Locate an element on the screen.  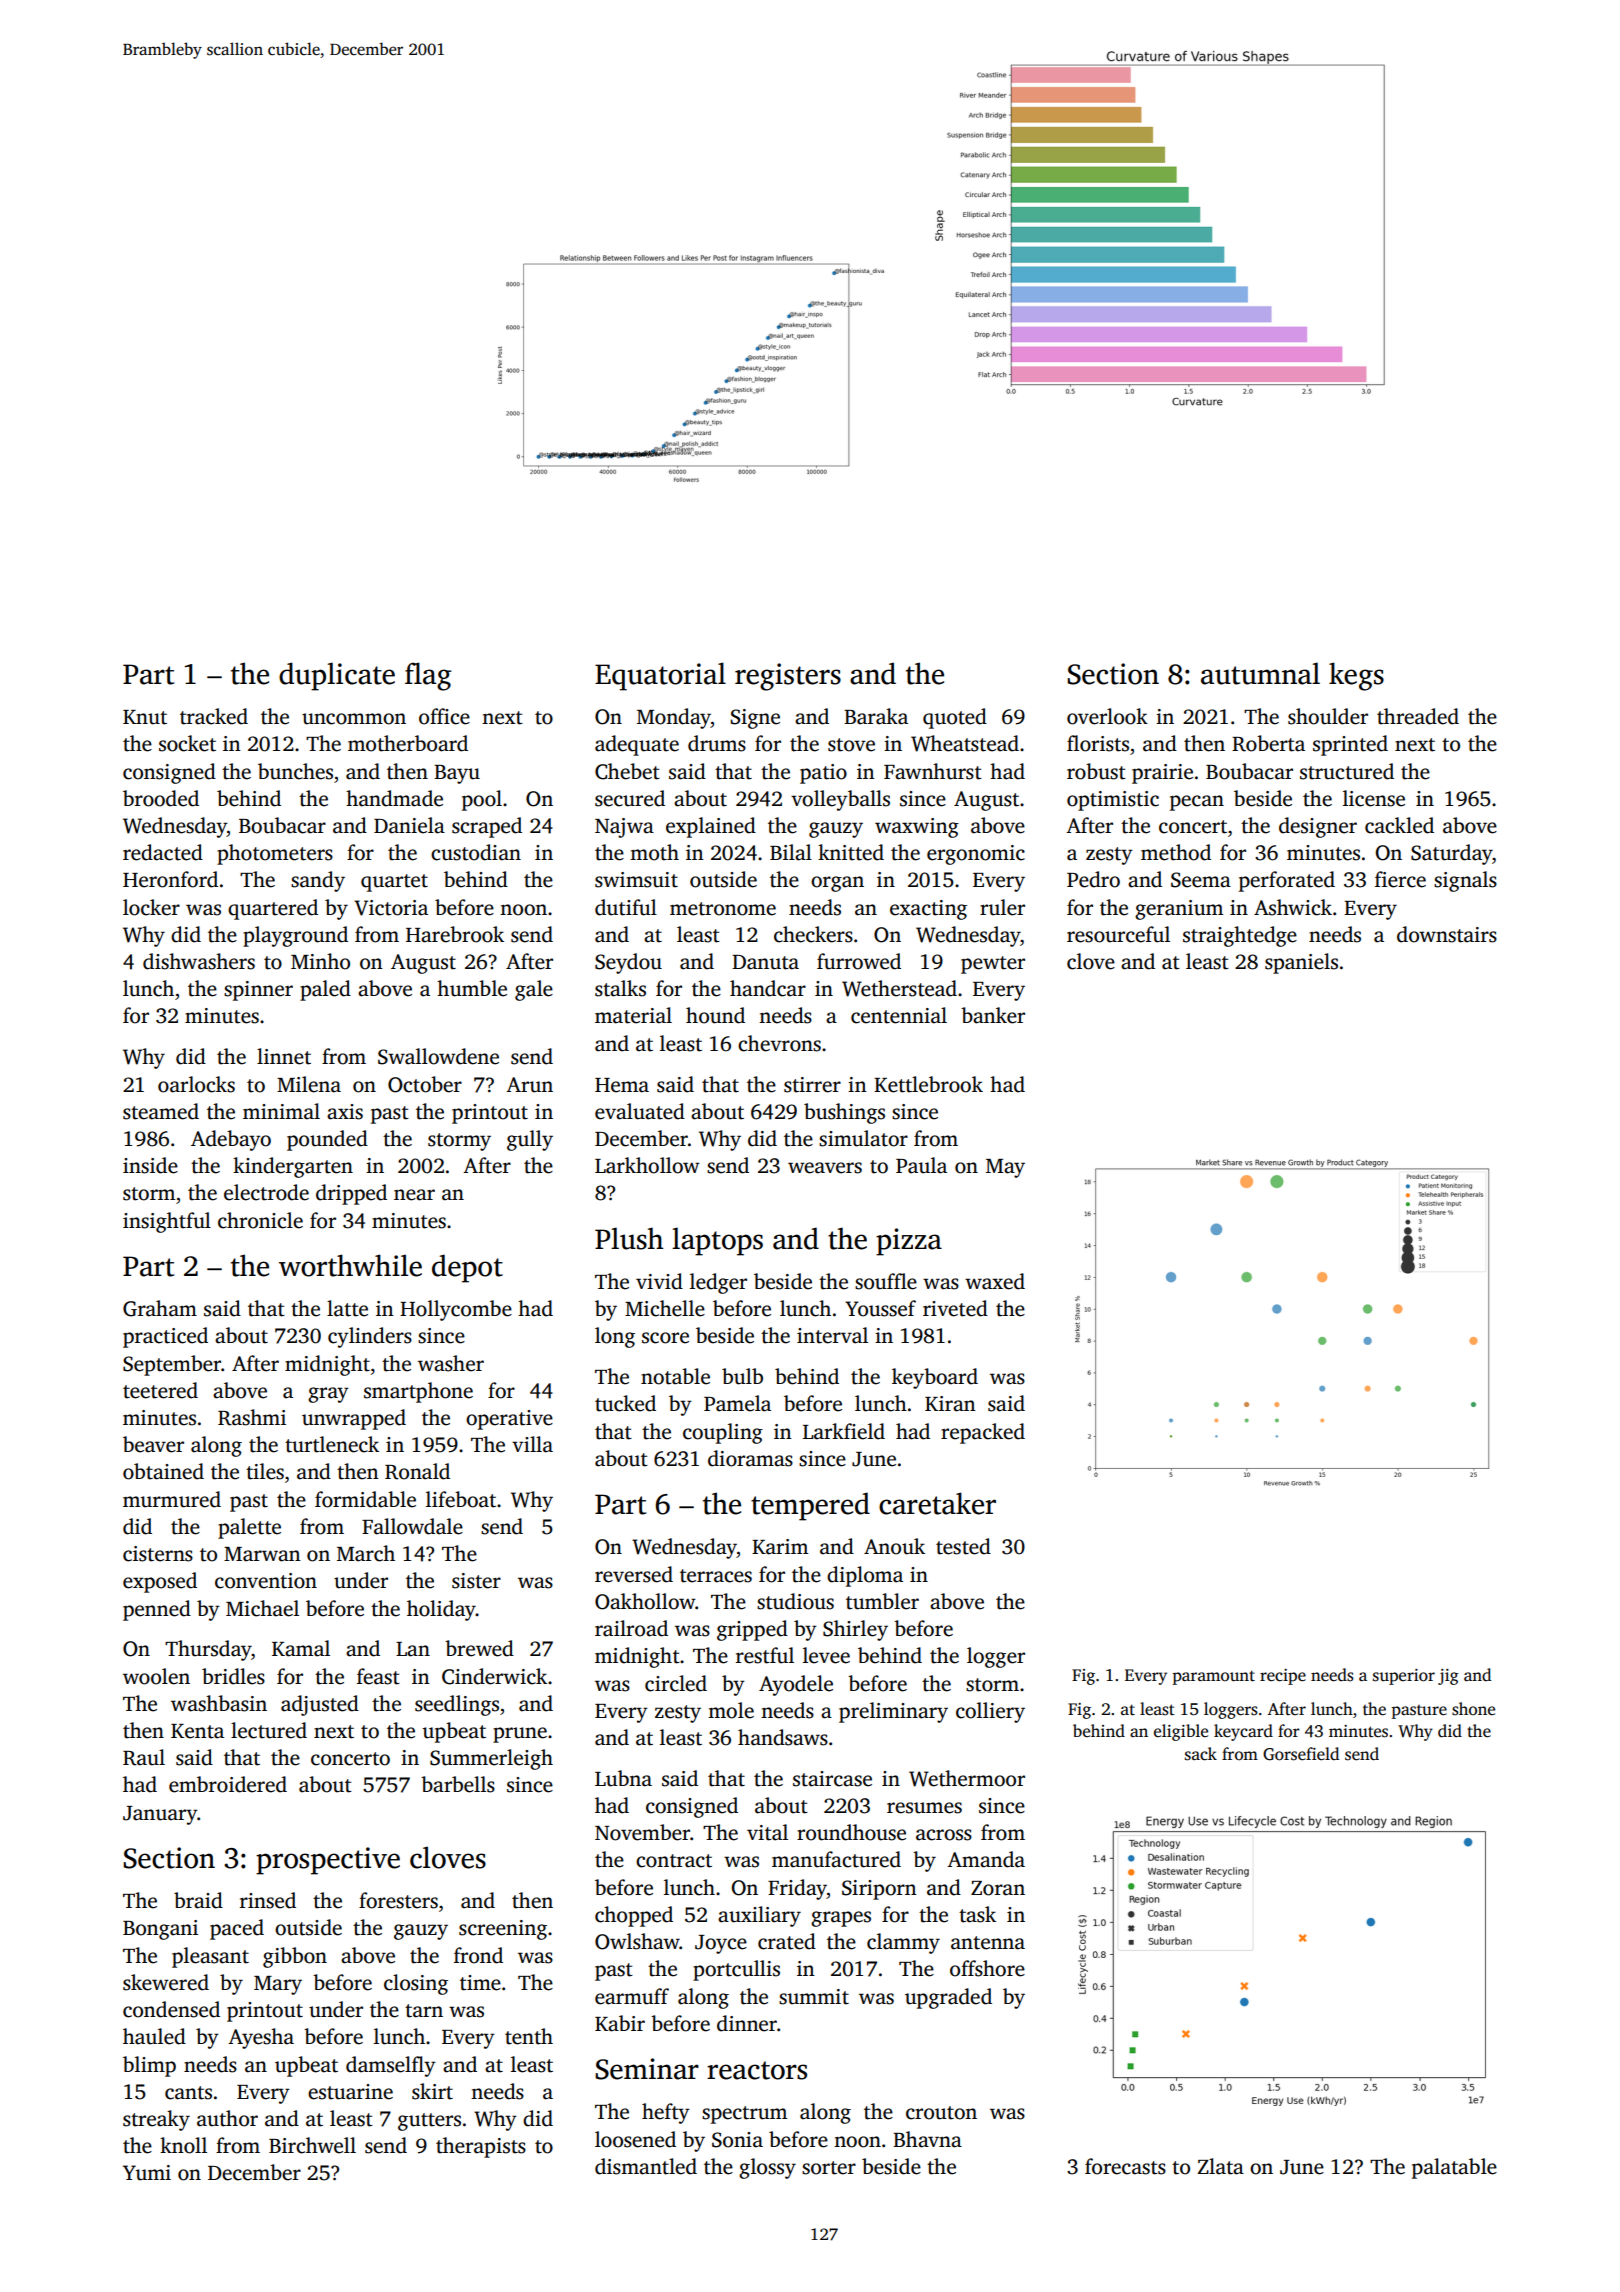
Zlata is located at coordinates (1221, 2166).
